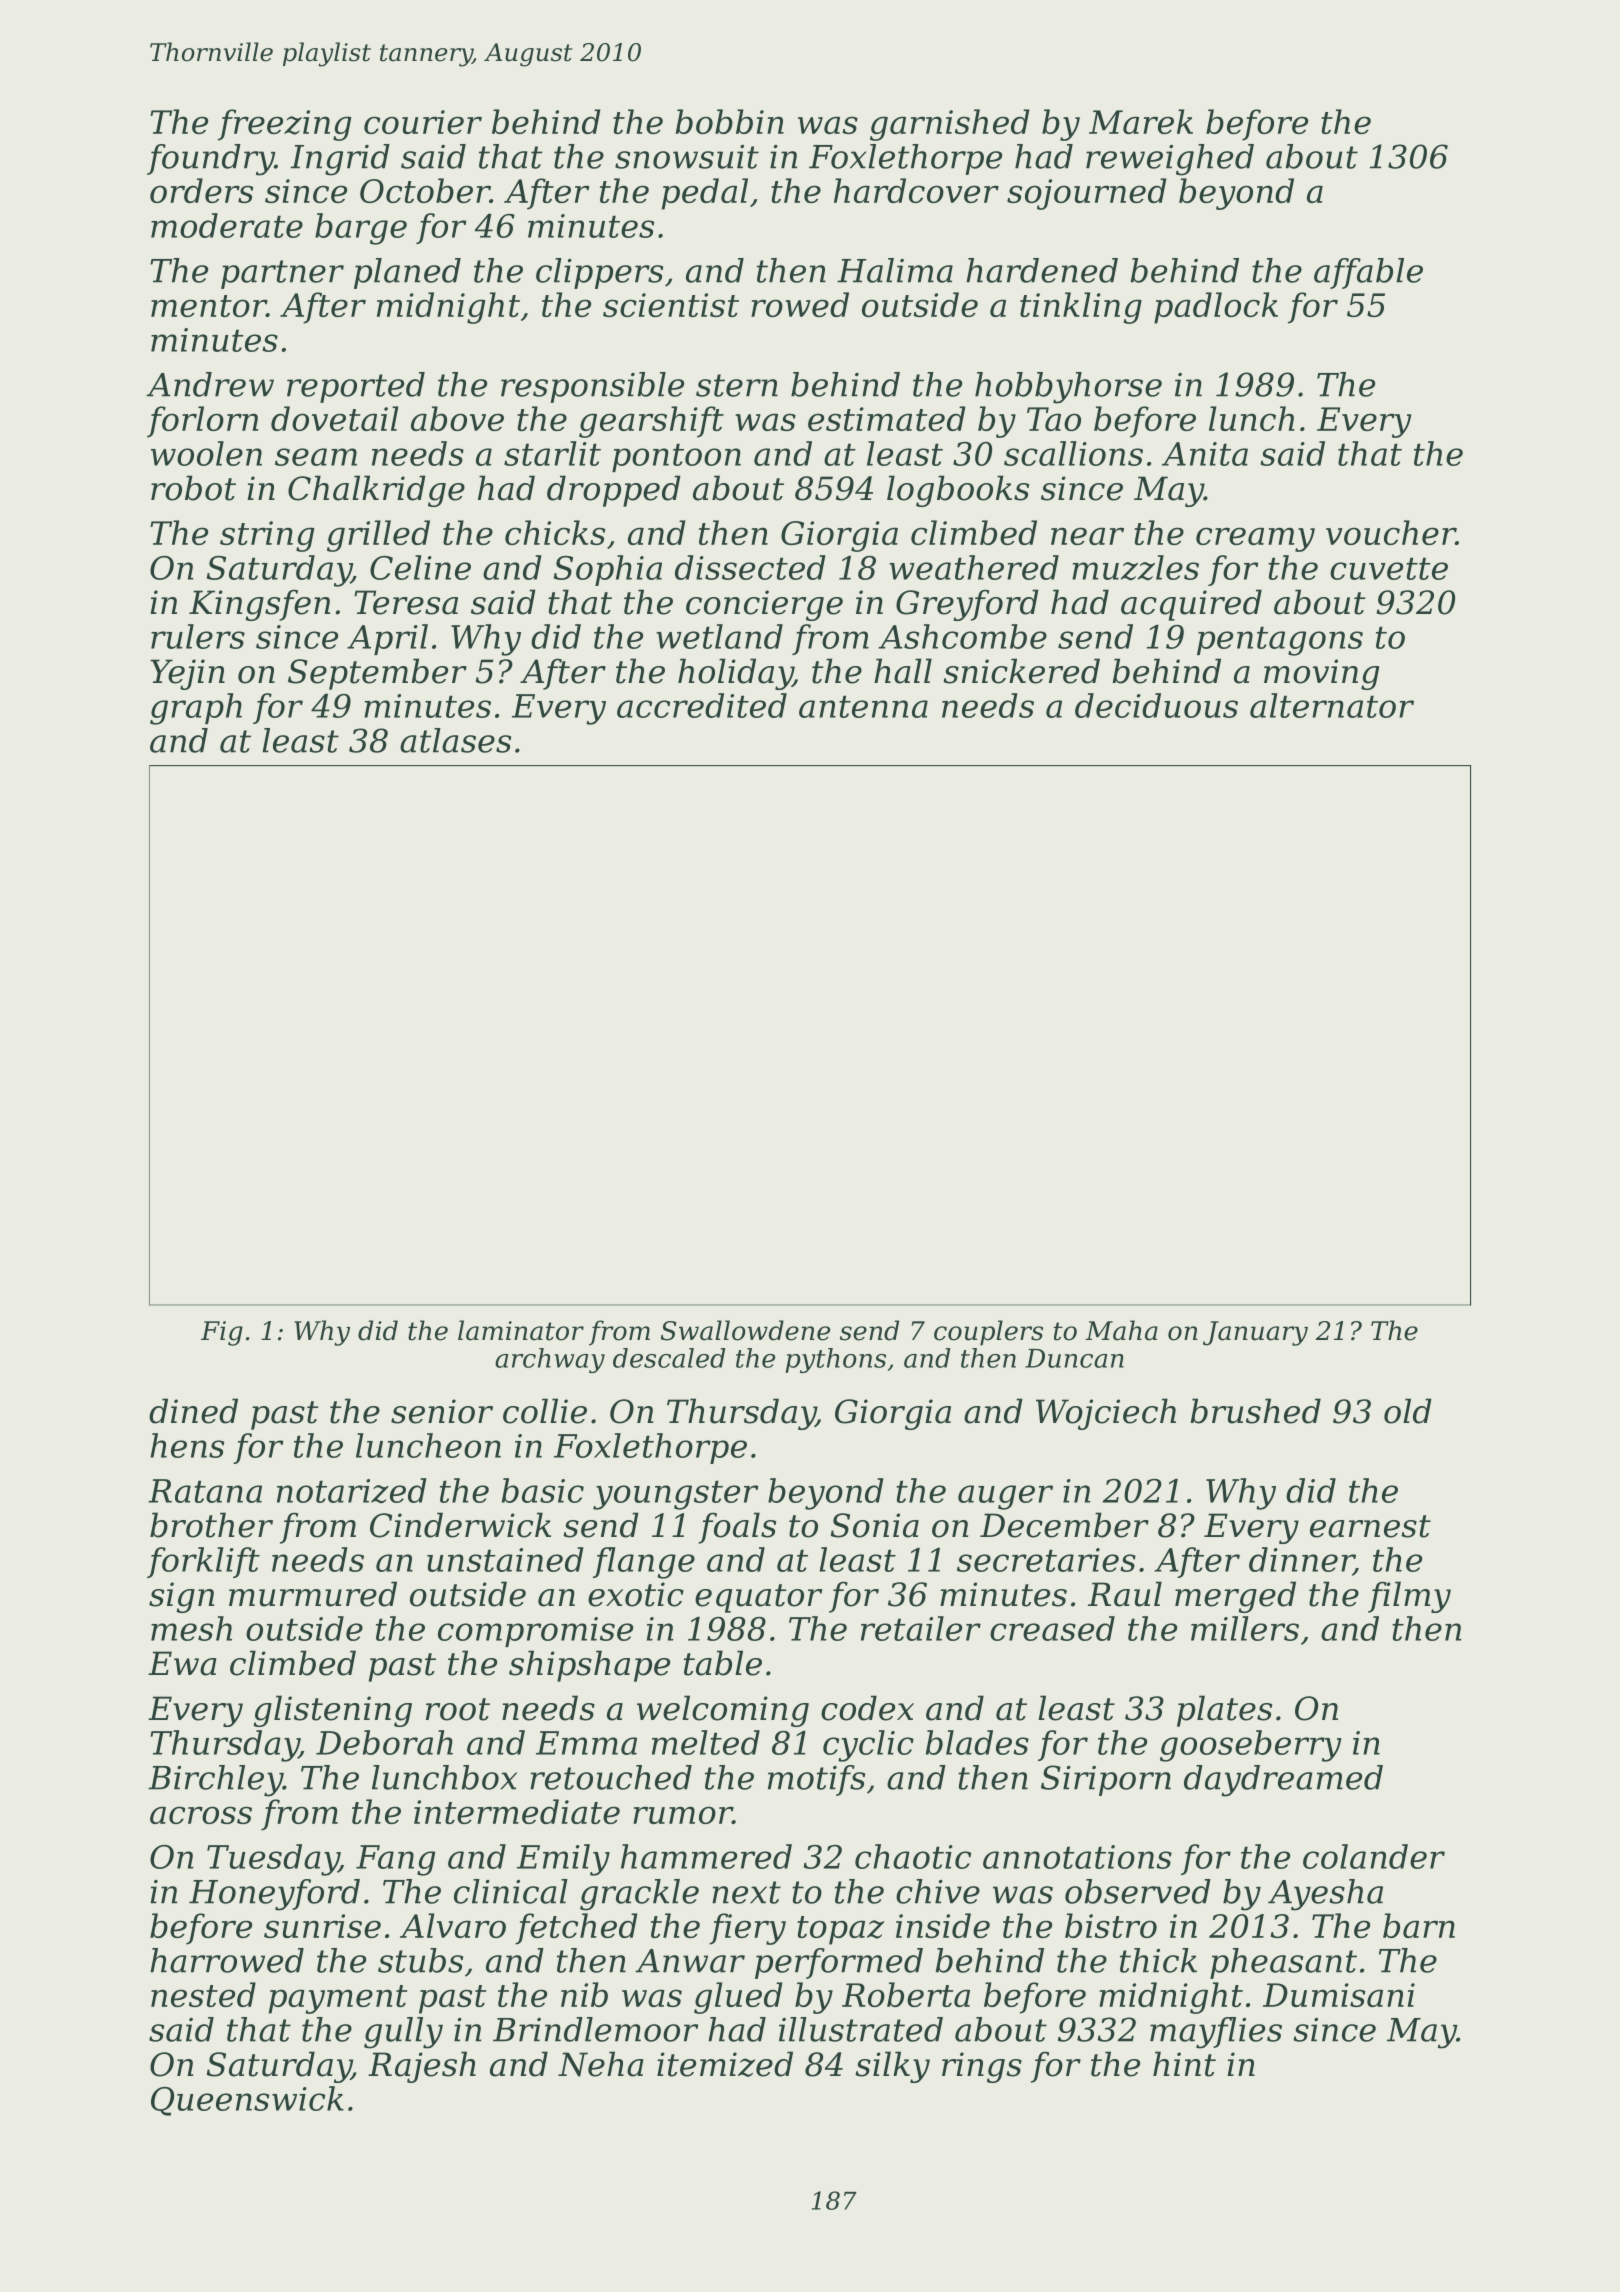 This document has height=2292, width=1620. Describe the element at coordinates (1409, 1597) in the document. I see `filmy` at that location.
